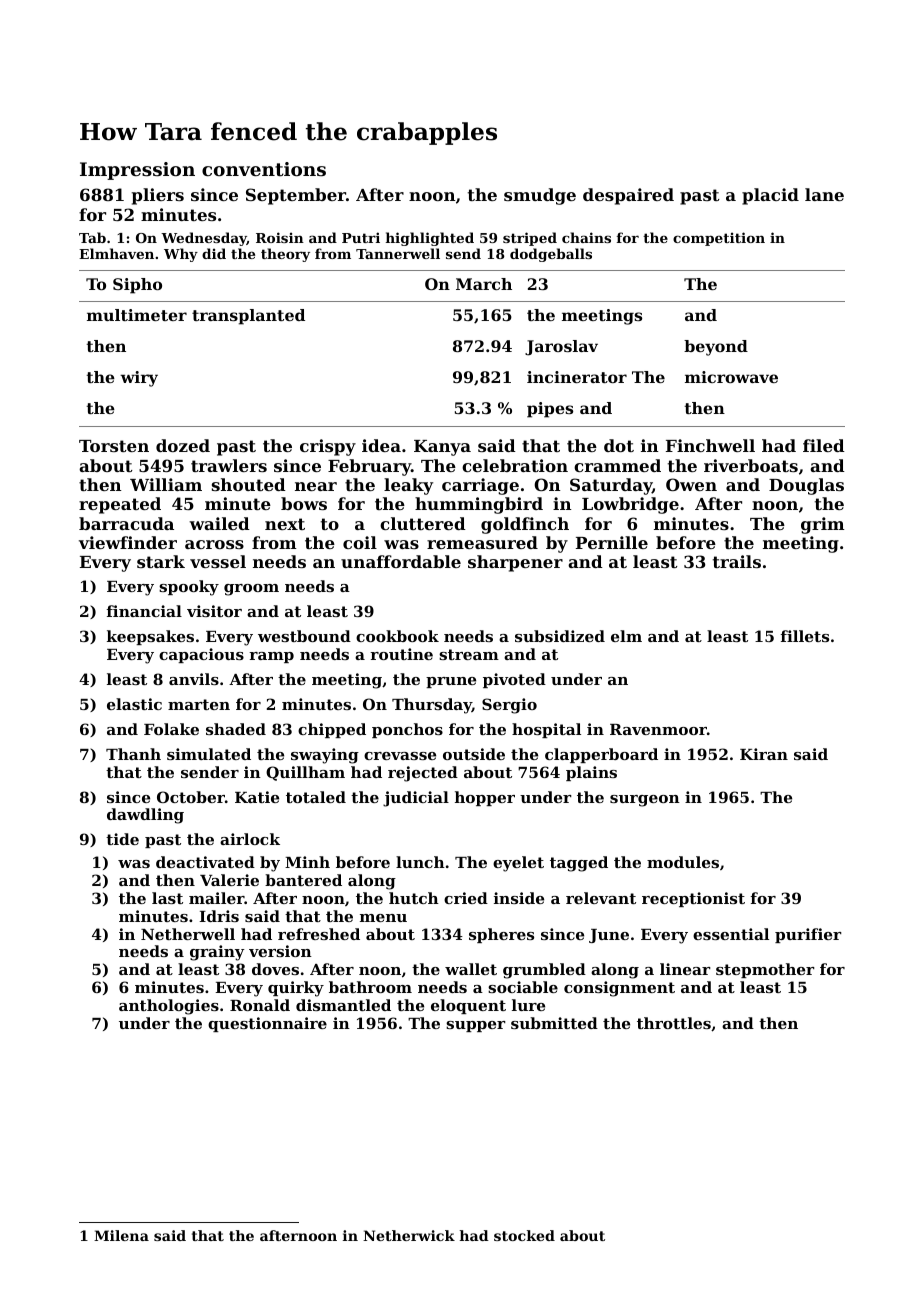 The height and width of the document is (1308, 924). Describe the element at coordinates (121, 1235) in the document. I see `Milena` at that location.
